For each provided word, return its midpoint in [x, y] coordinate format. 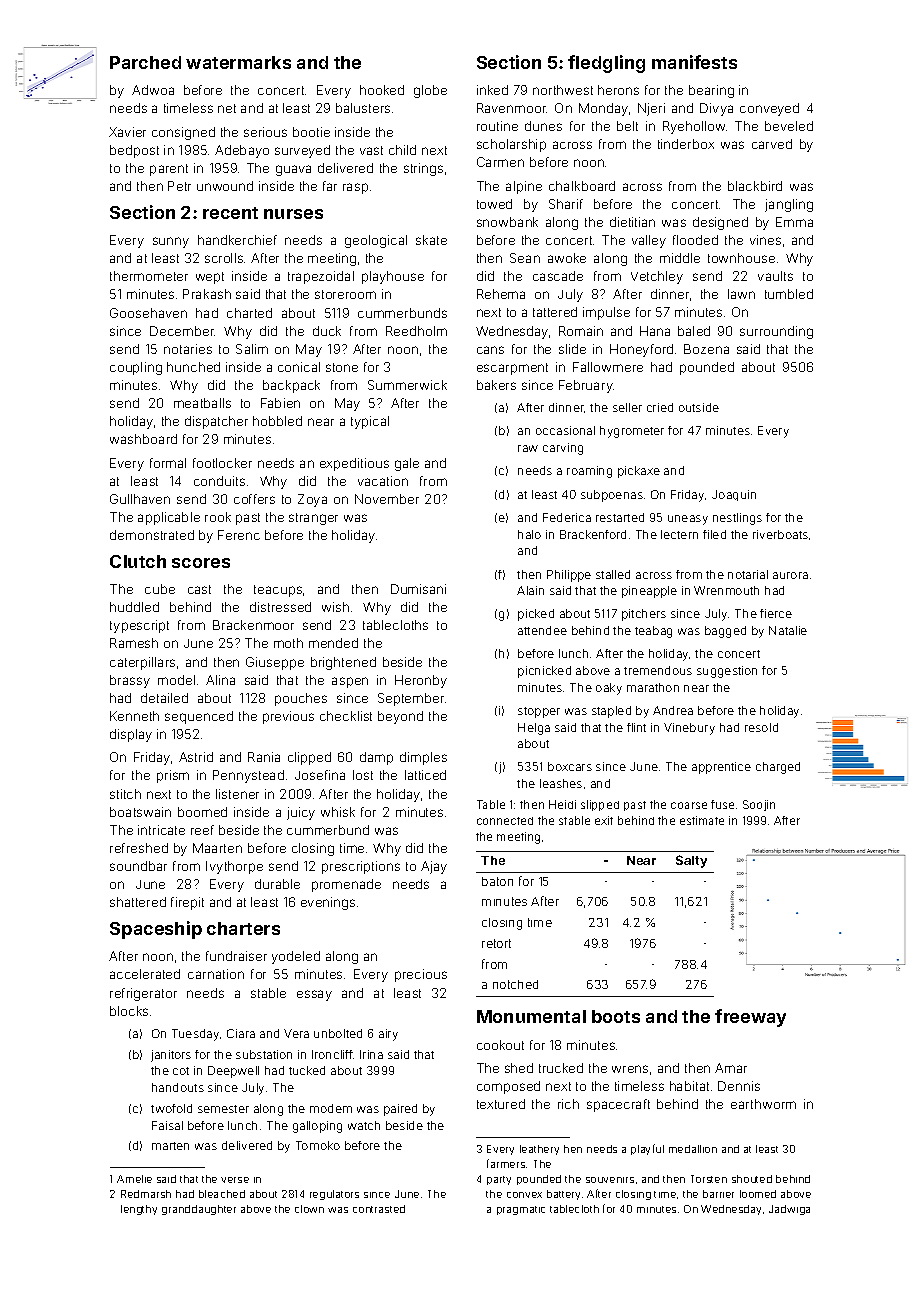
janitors [171, 1056]
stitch [125, 794]
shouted [752, 1179]
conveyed [769, 109]
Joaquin [734, 495]
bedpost [134, 151]
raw [528, 448]
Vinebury [689, 729]
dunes [543, 126]
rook [218, 517]
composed [508, 1087]
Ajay [434, 867]
